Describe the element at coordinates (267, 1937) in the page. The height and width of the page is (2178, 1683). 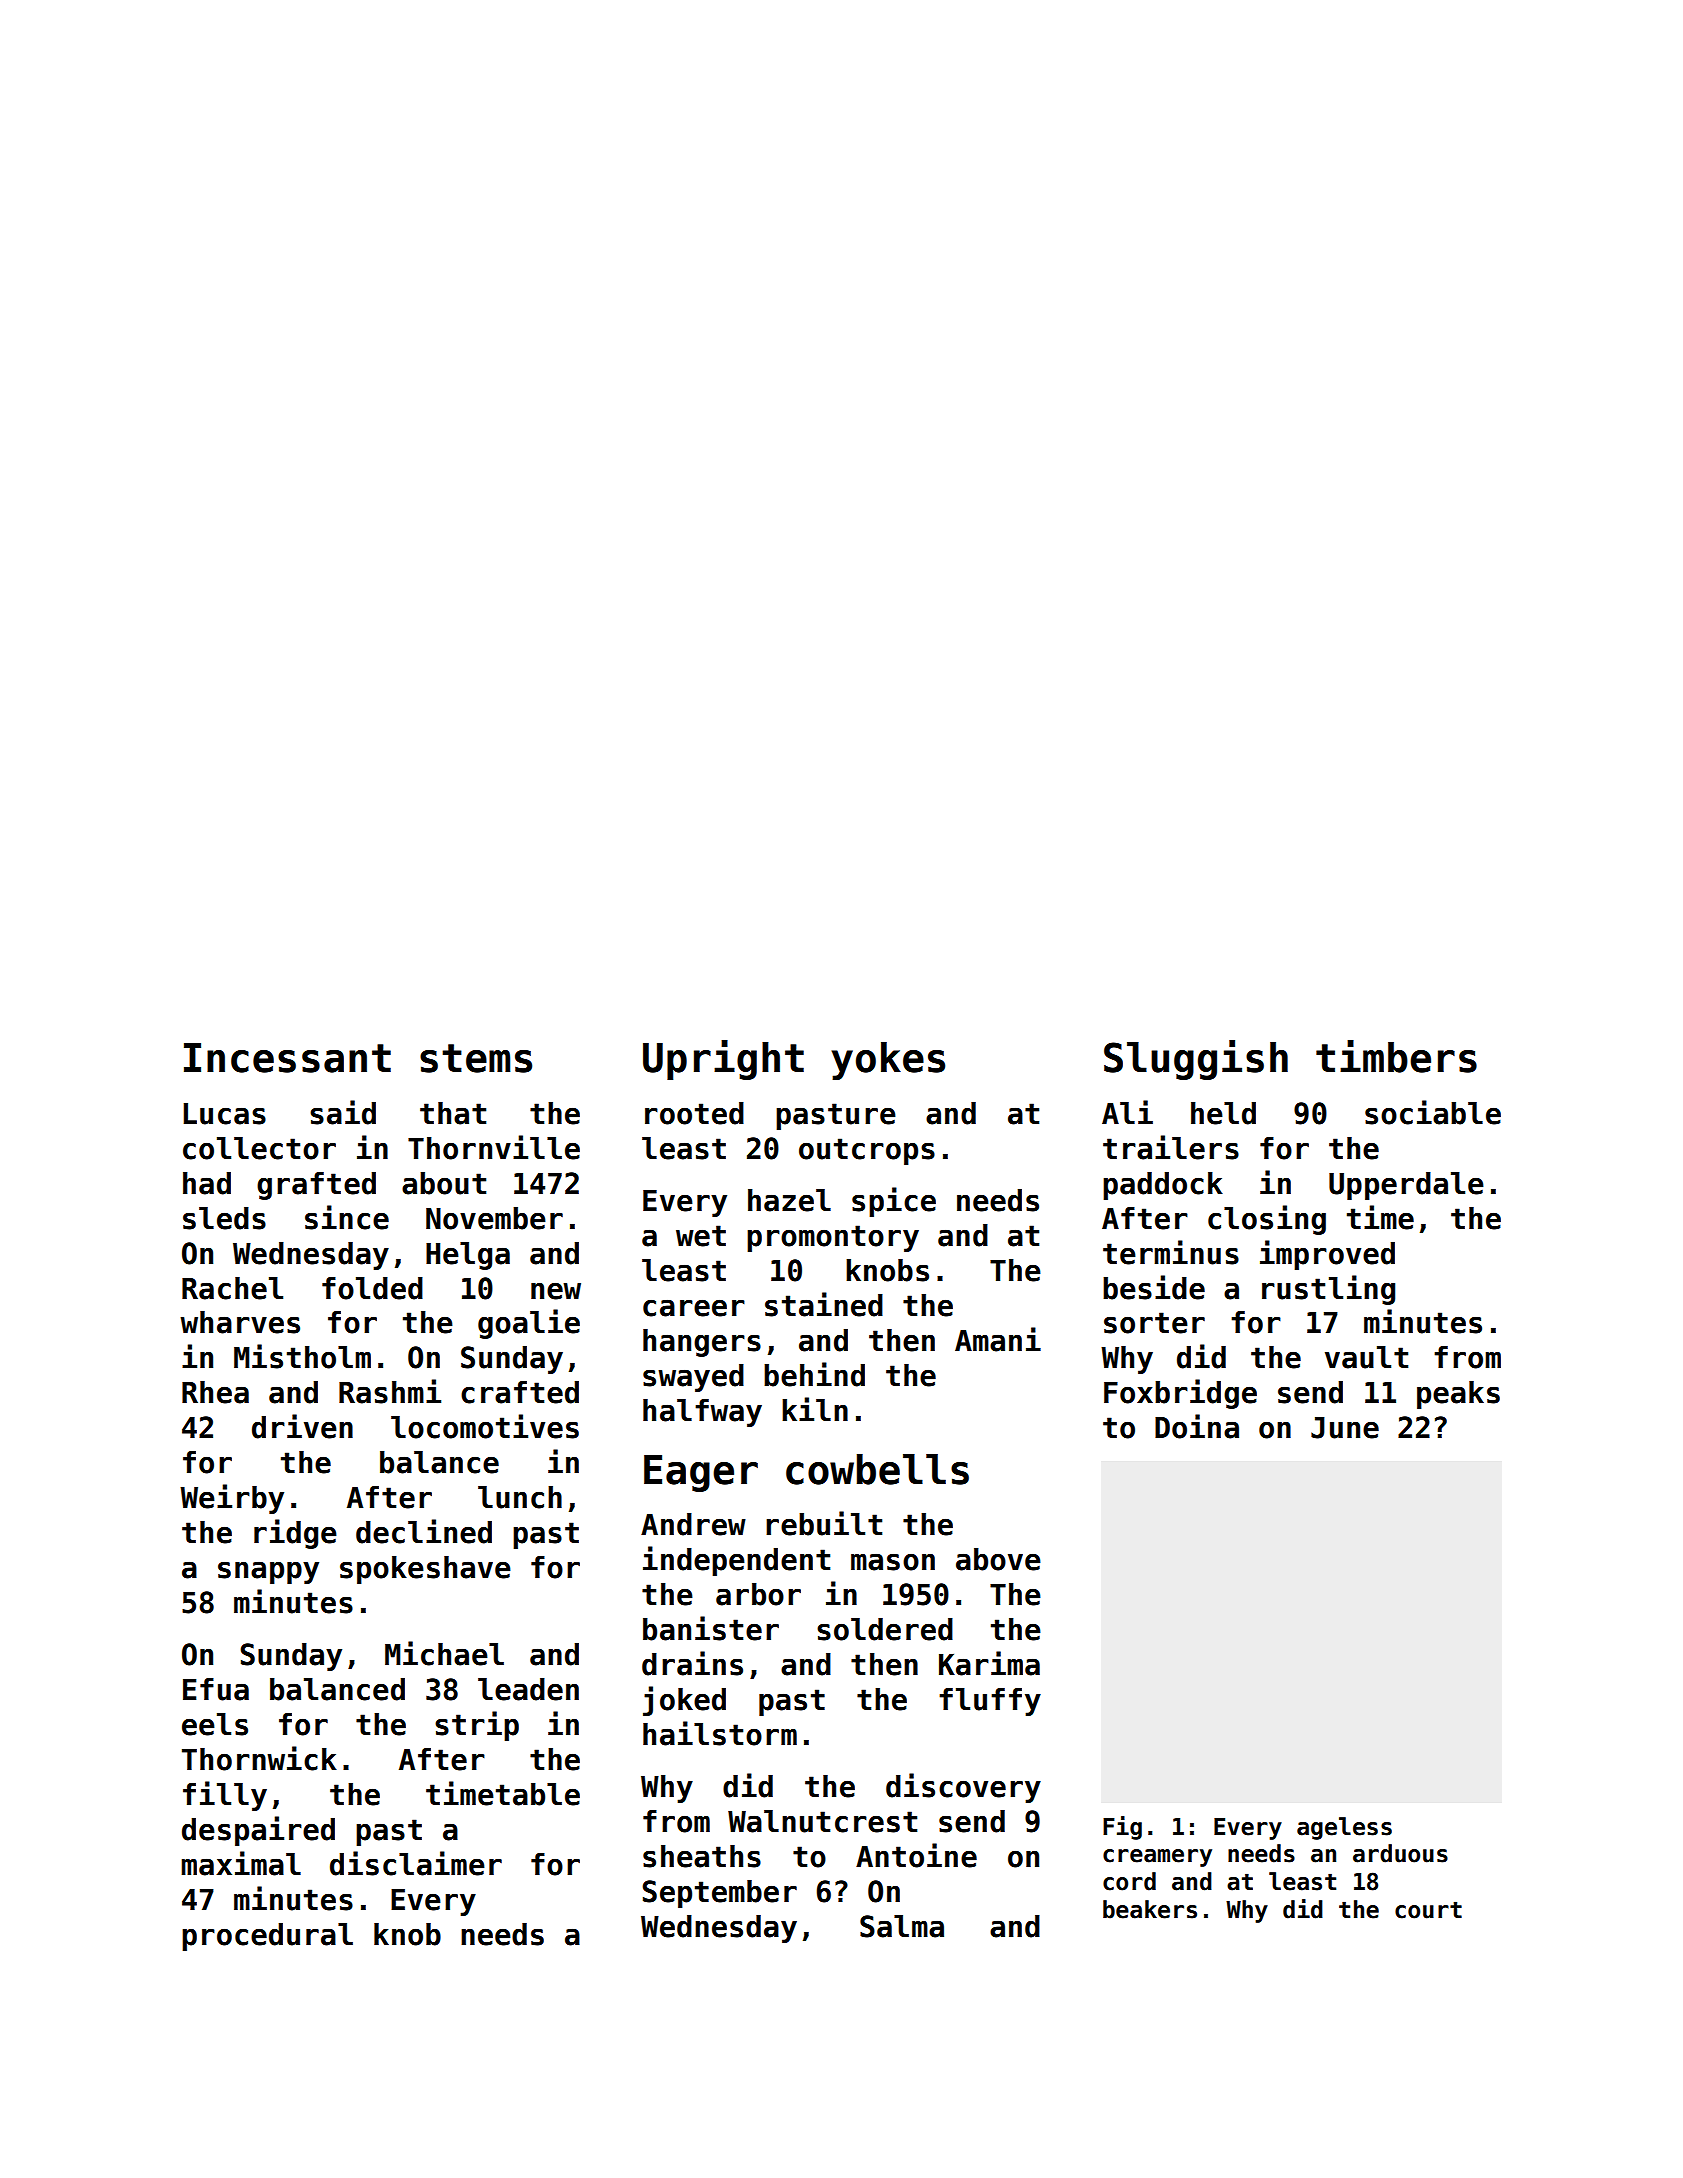
I see `procedural` at that location.
